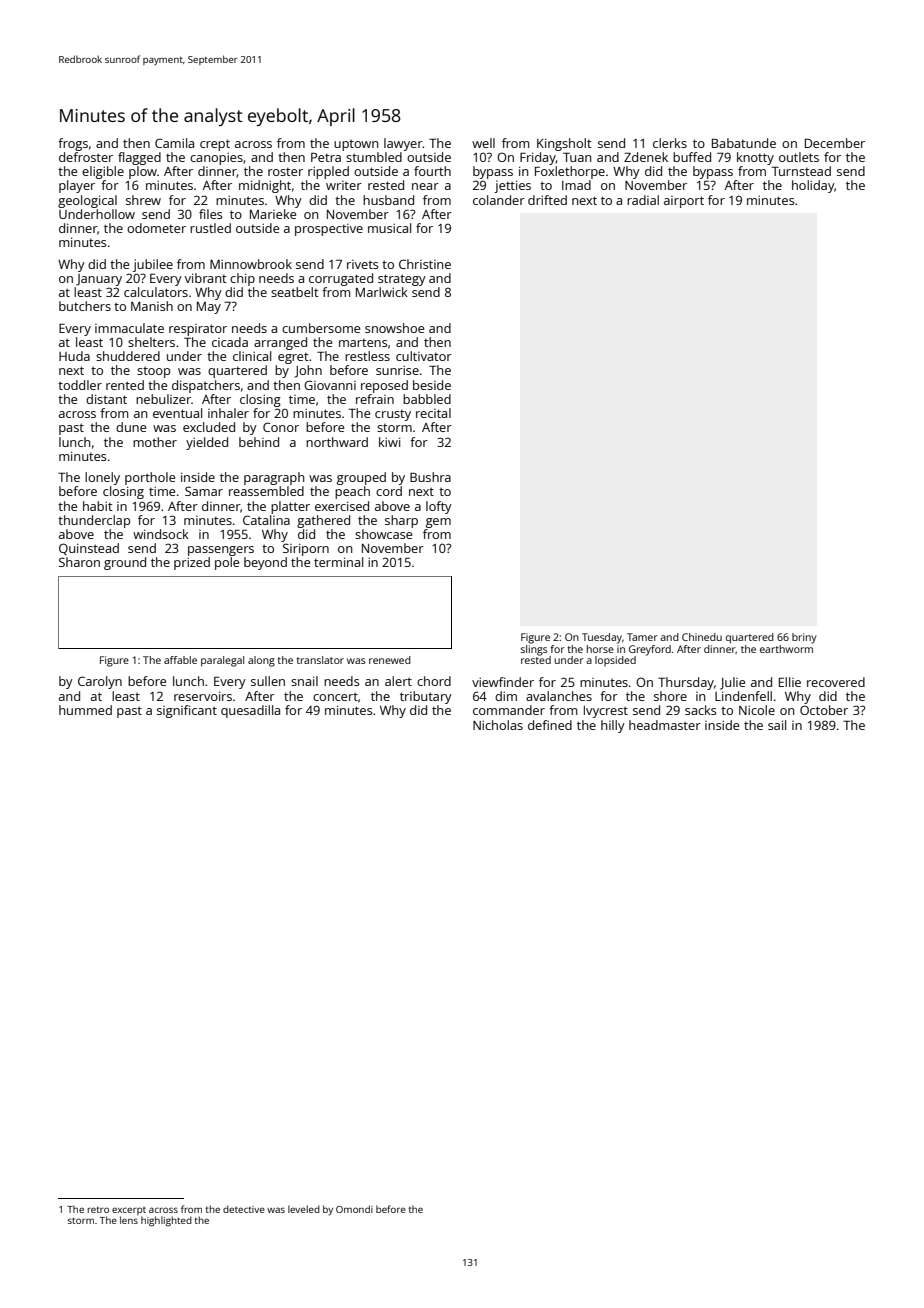 The image size is (924, 1308). What do you see at coordinates (427, 399) in the screenshot?
I see `babbled` at bounding box center [427, 399].
